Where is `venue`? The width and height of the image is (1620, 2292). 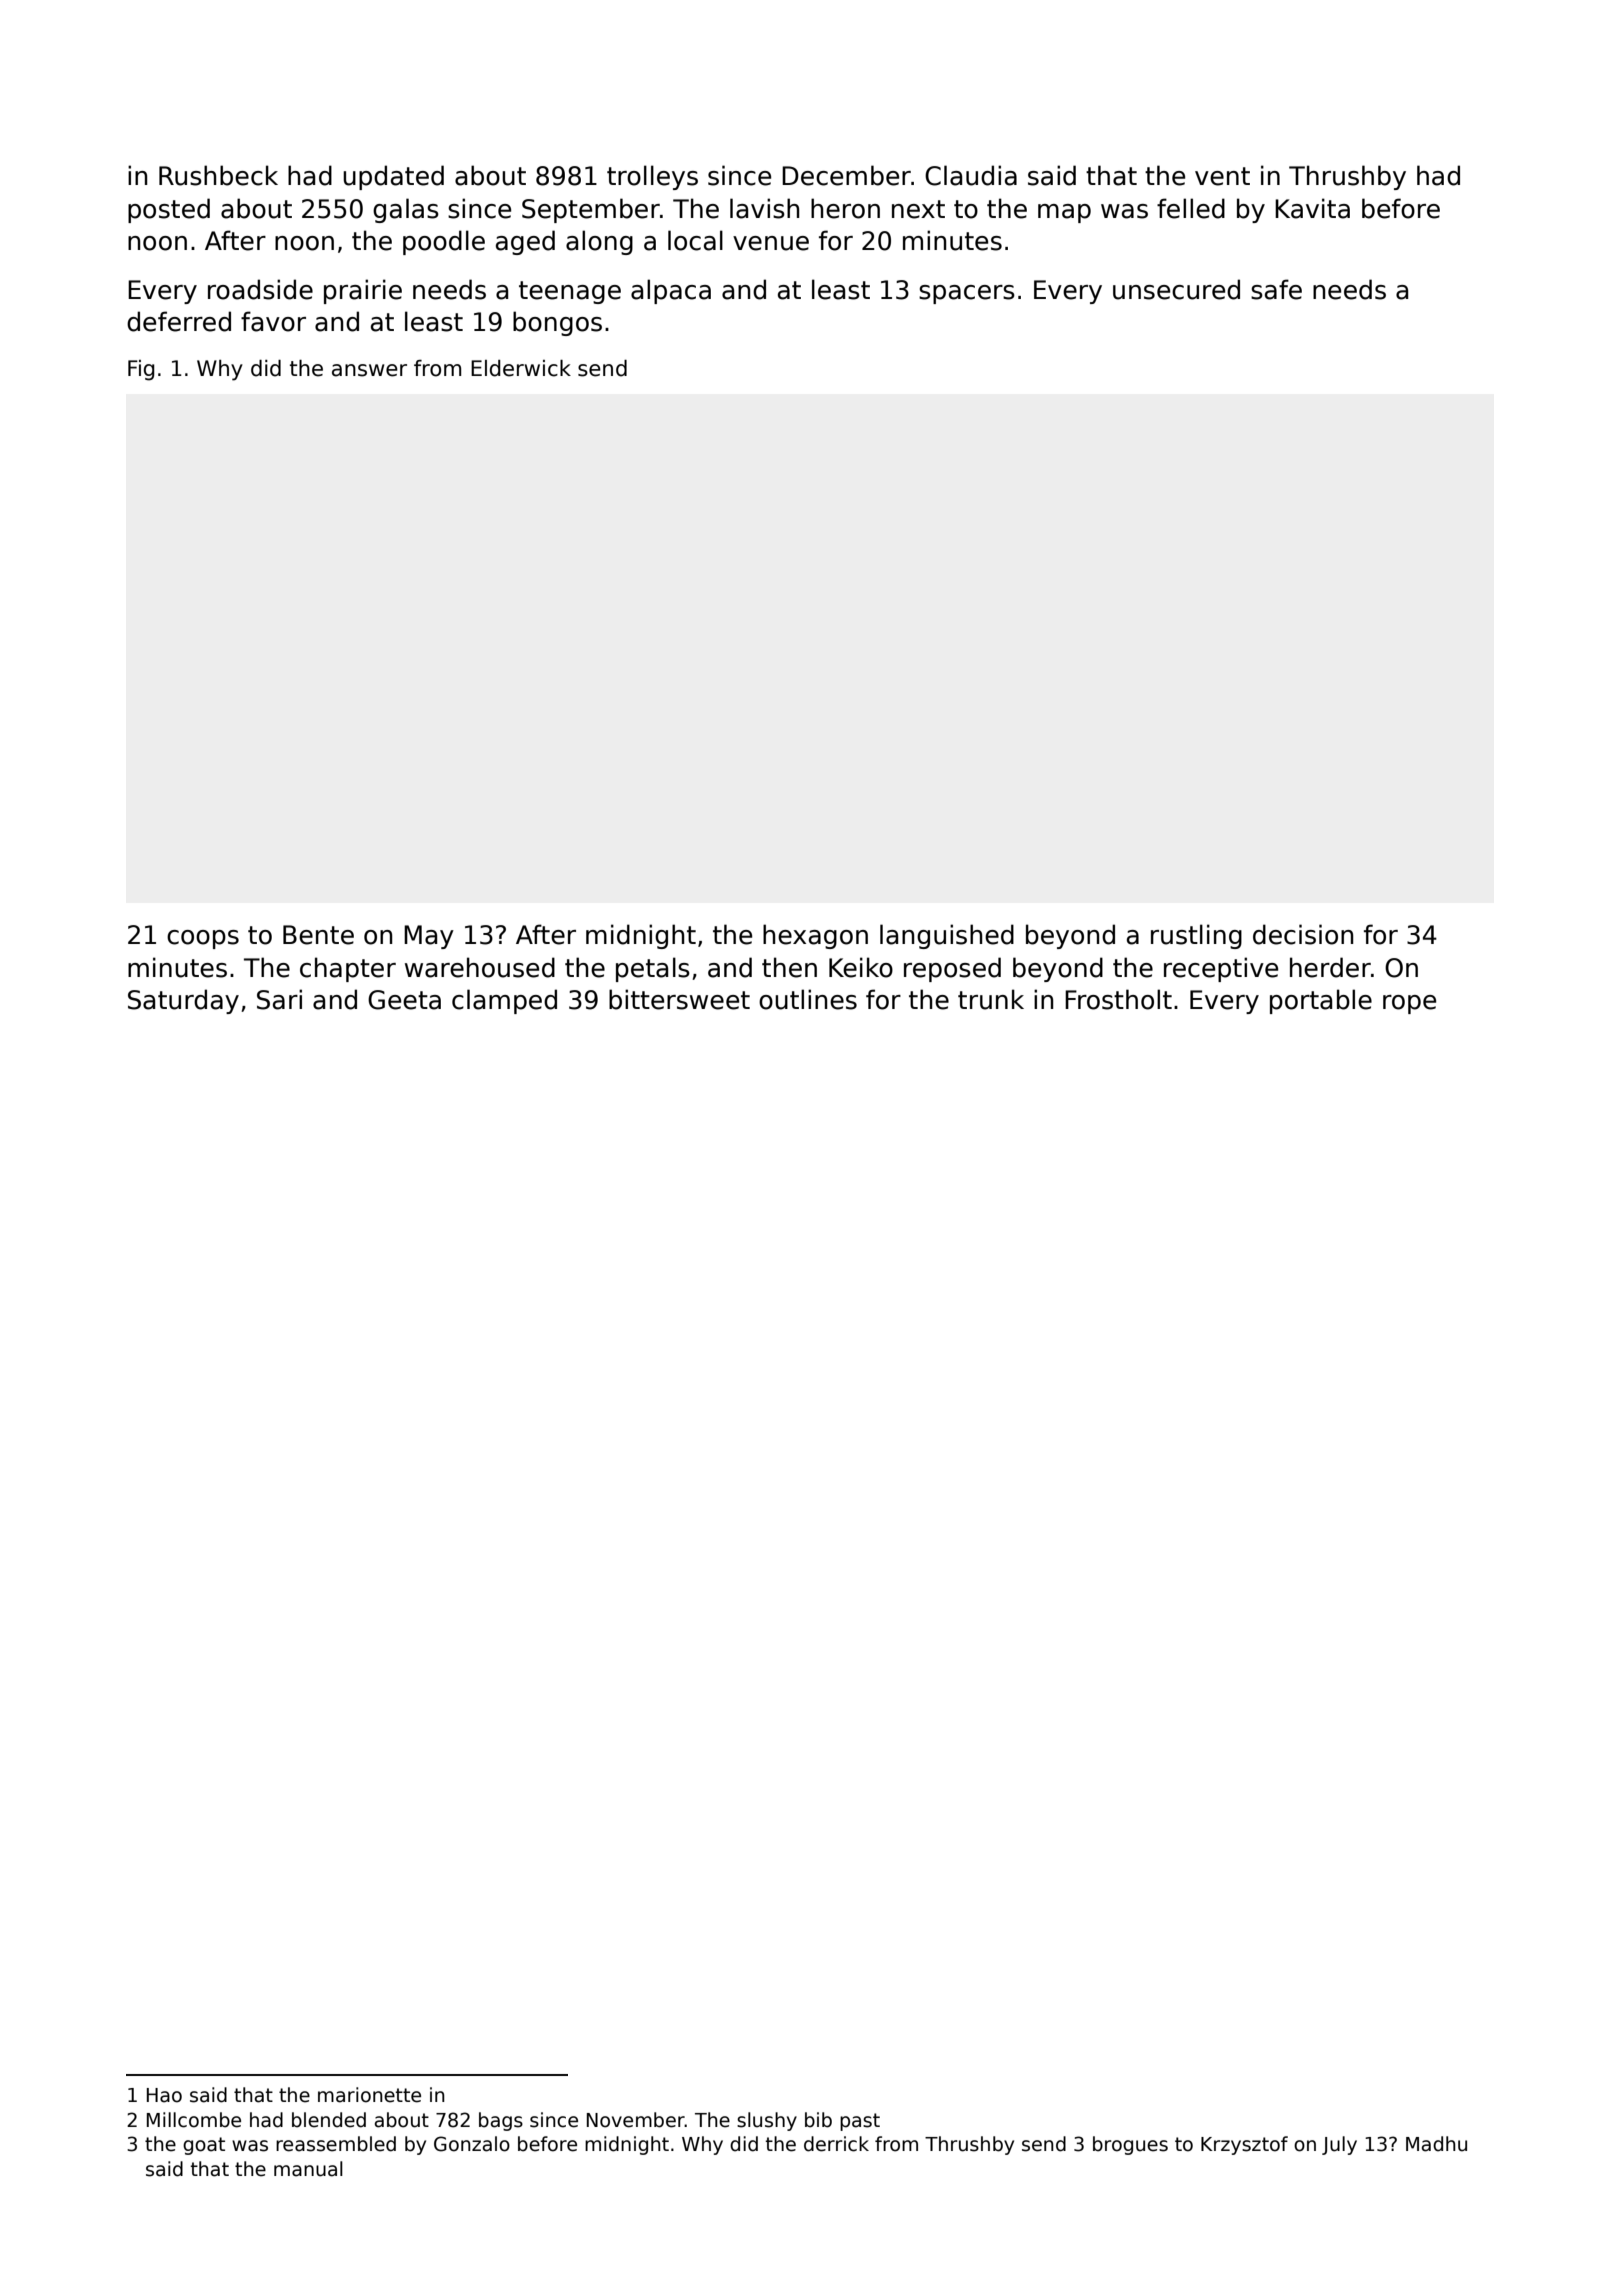 venue is located at coordinates (771, 243).
